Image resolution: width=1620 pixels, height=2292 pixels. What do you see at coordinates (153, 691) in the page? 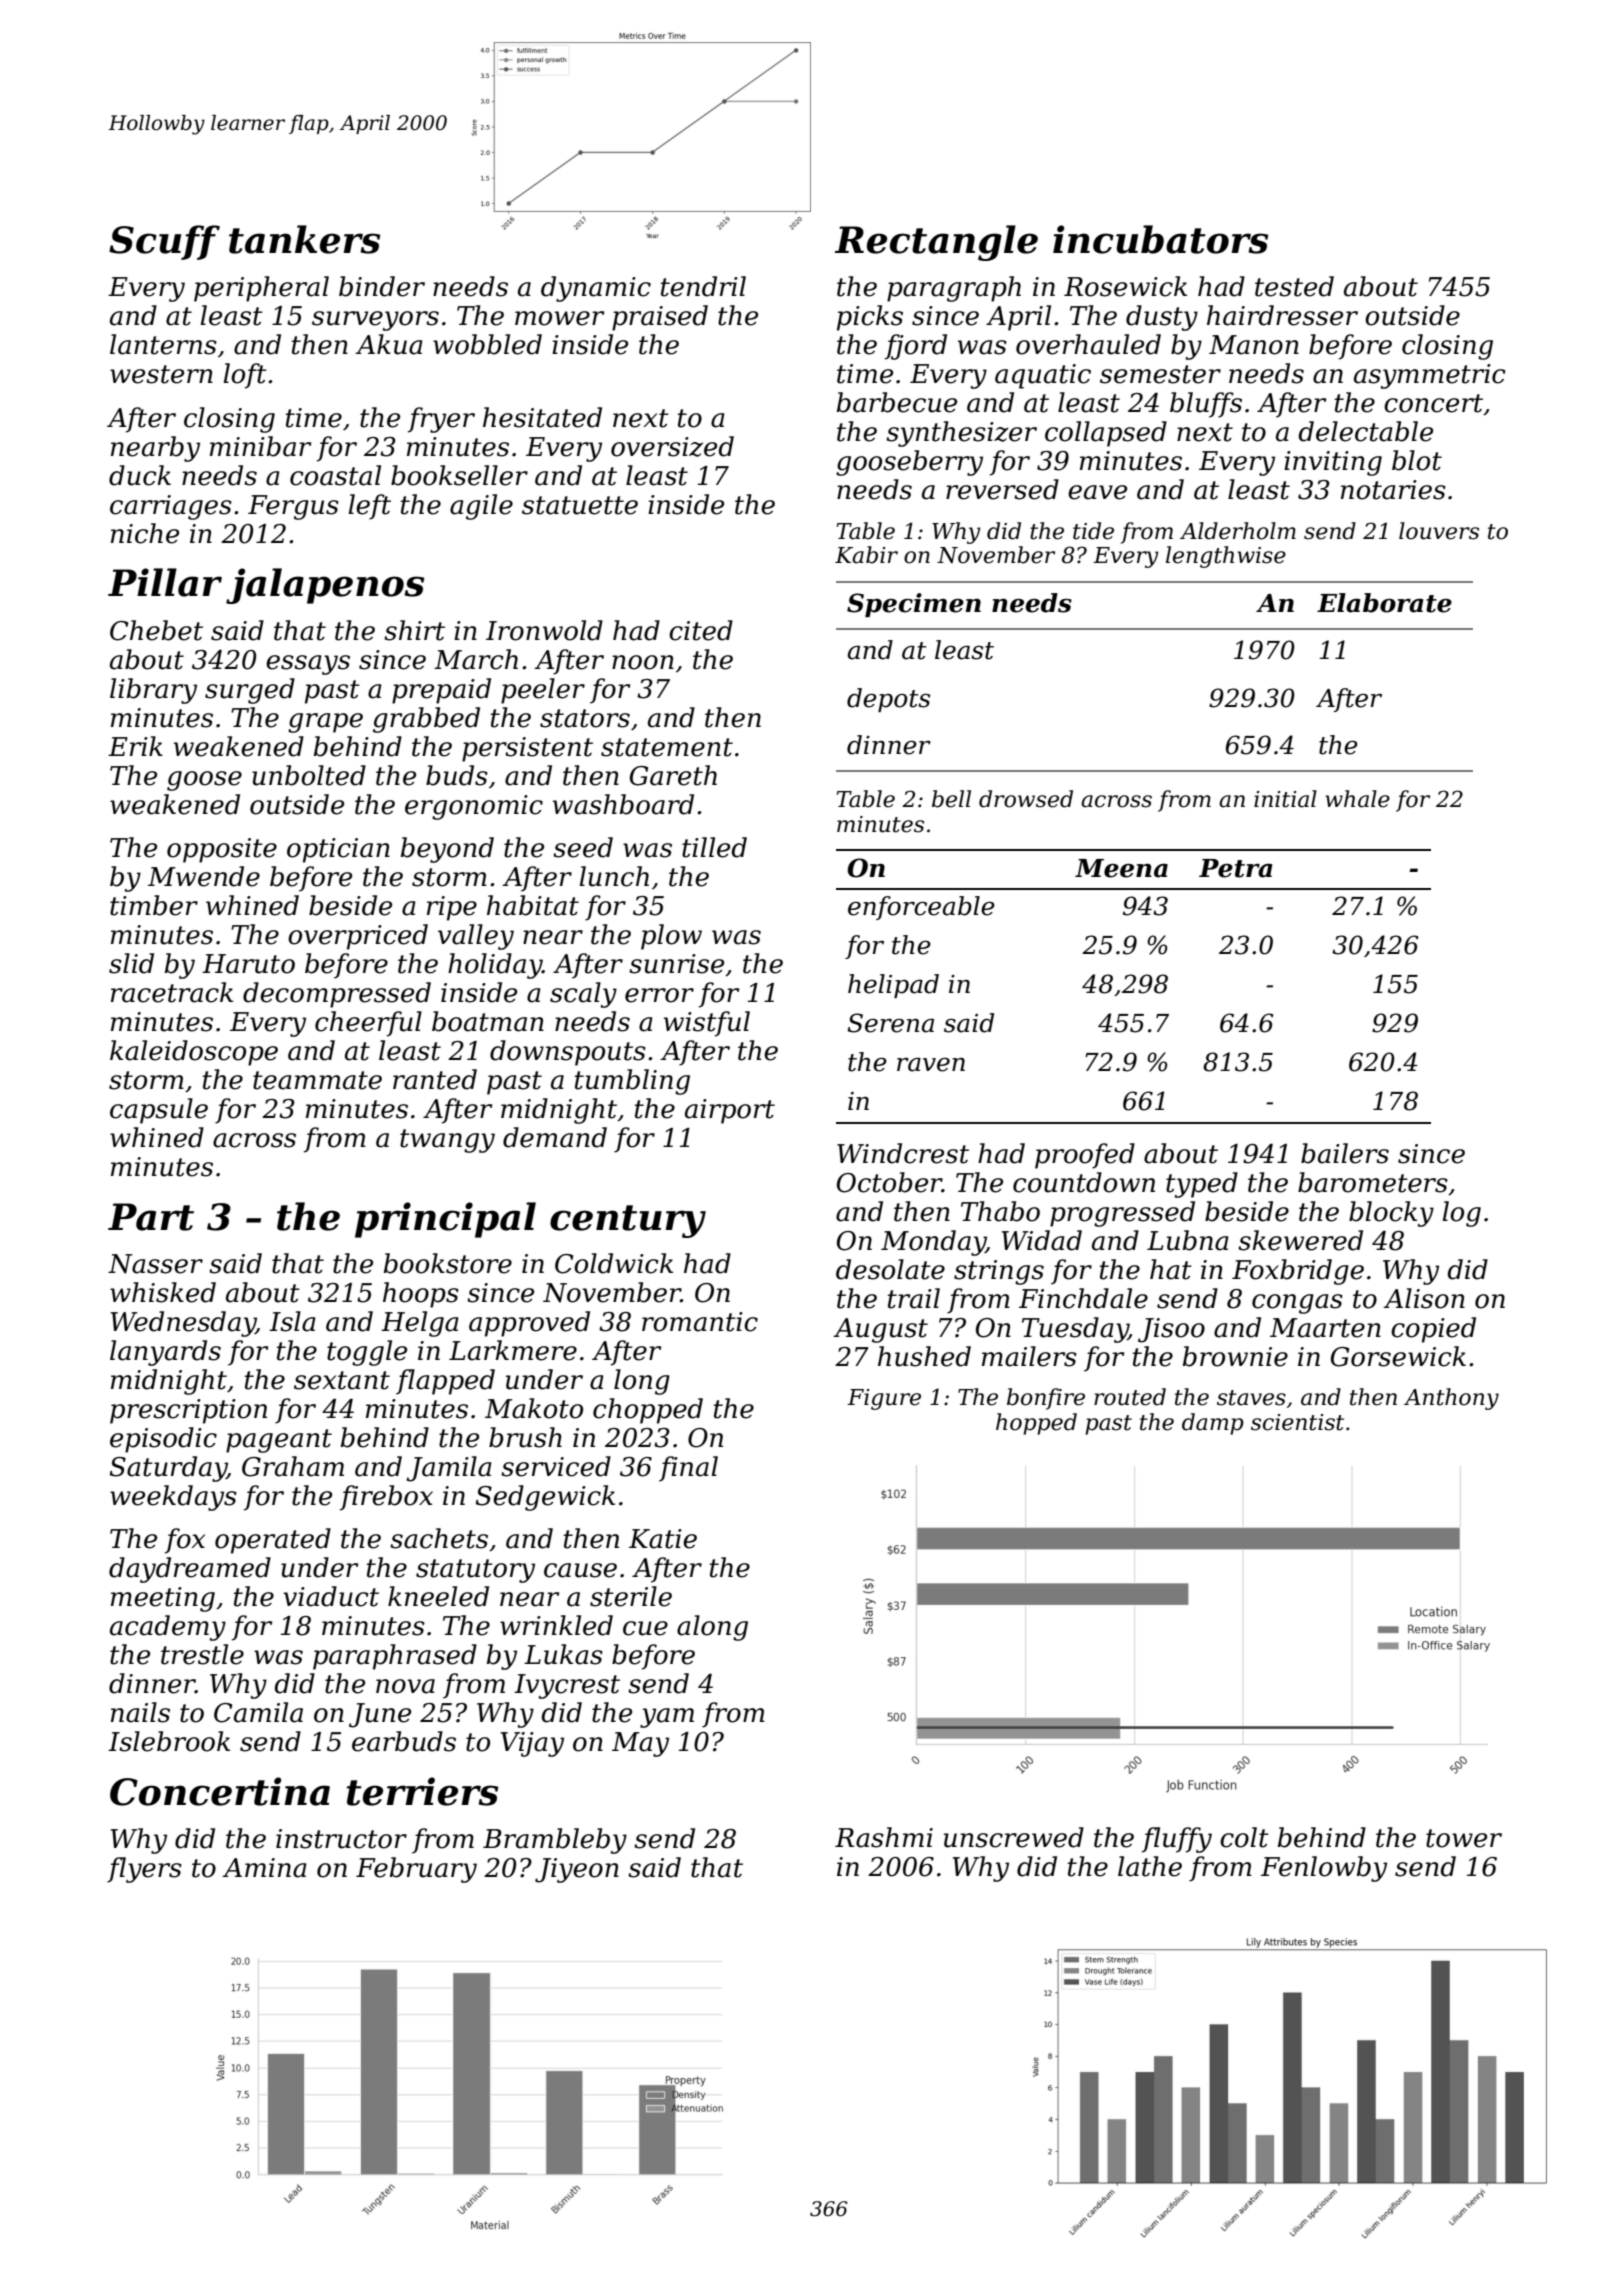
I see `library` at bounding box center [153, 691].
